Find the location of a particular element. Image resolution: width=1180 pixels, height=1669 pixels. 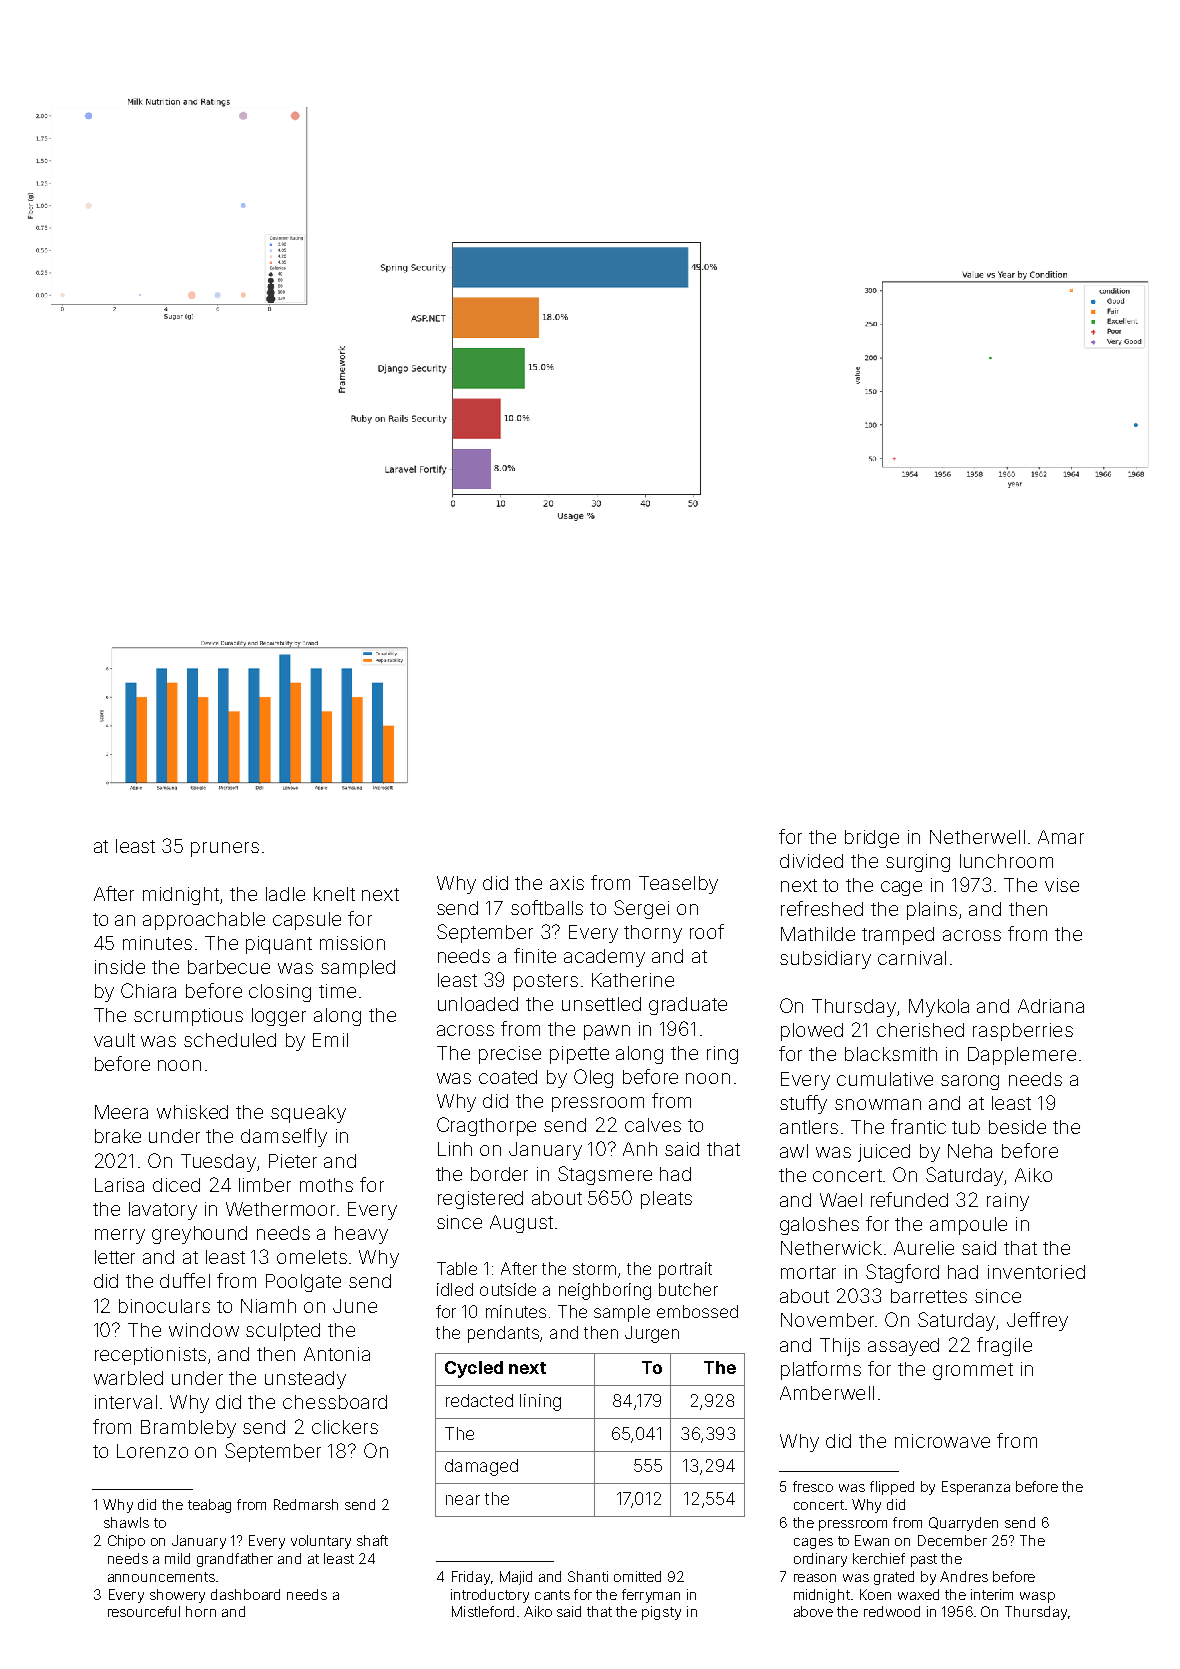

antlers is located at coordinates (809, 1127).
